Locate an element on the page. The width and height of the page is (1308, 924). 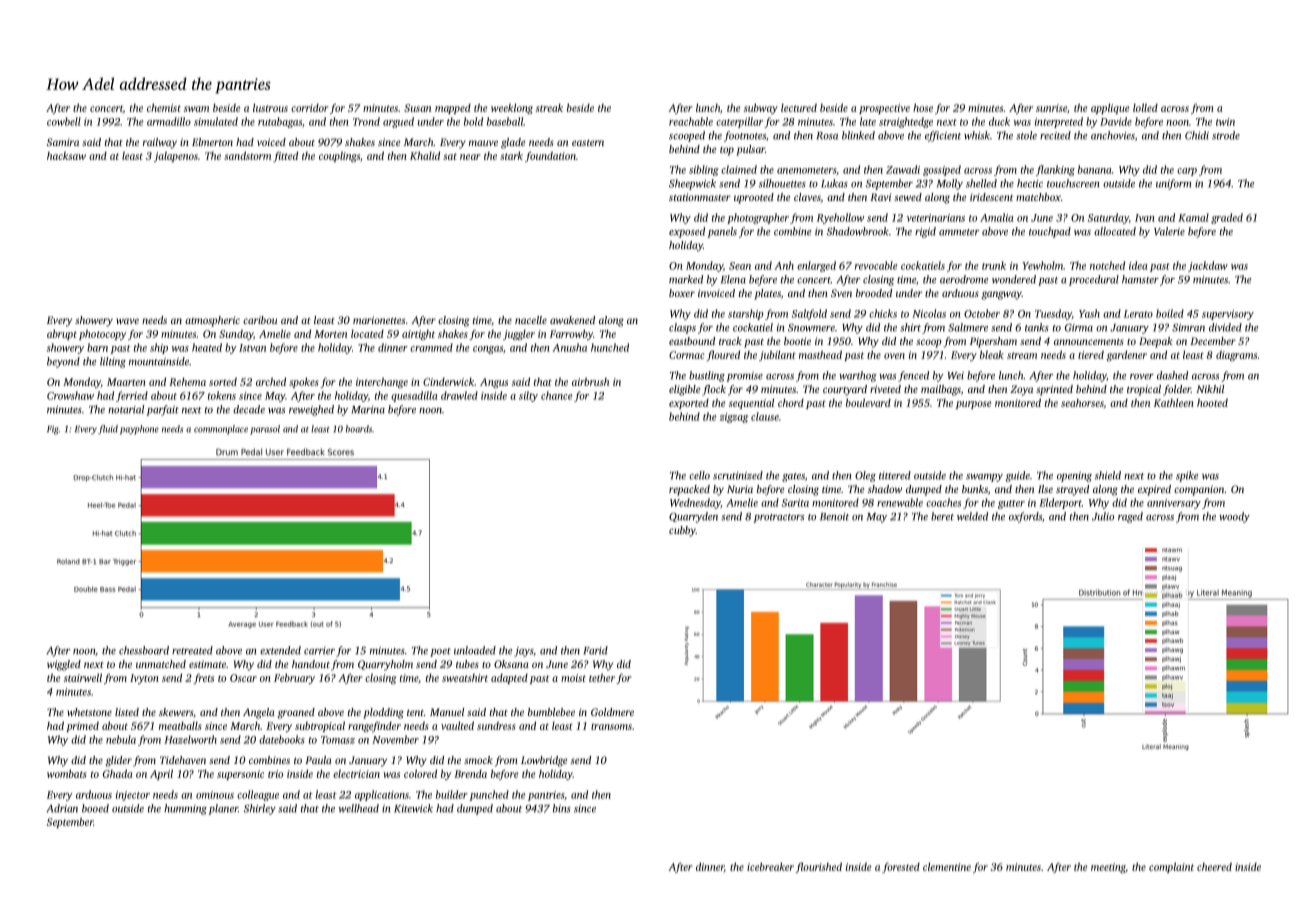
tether is located at coordinates (602, 677).
